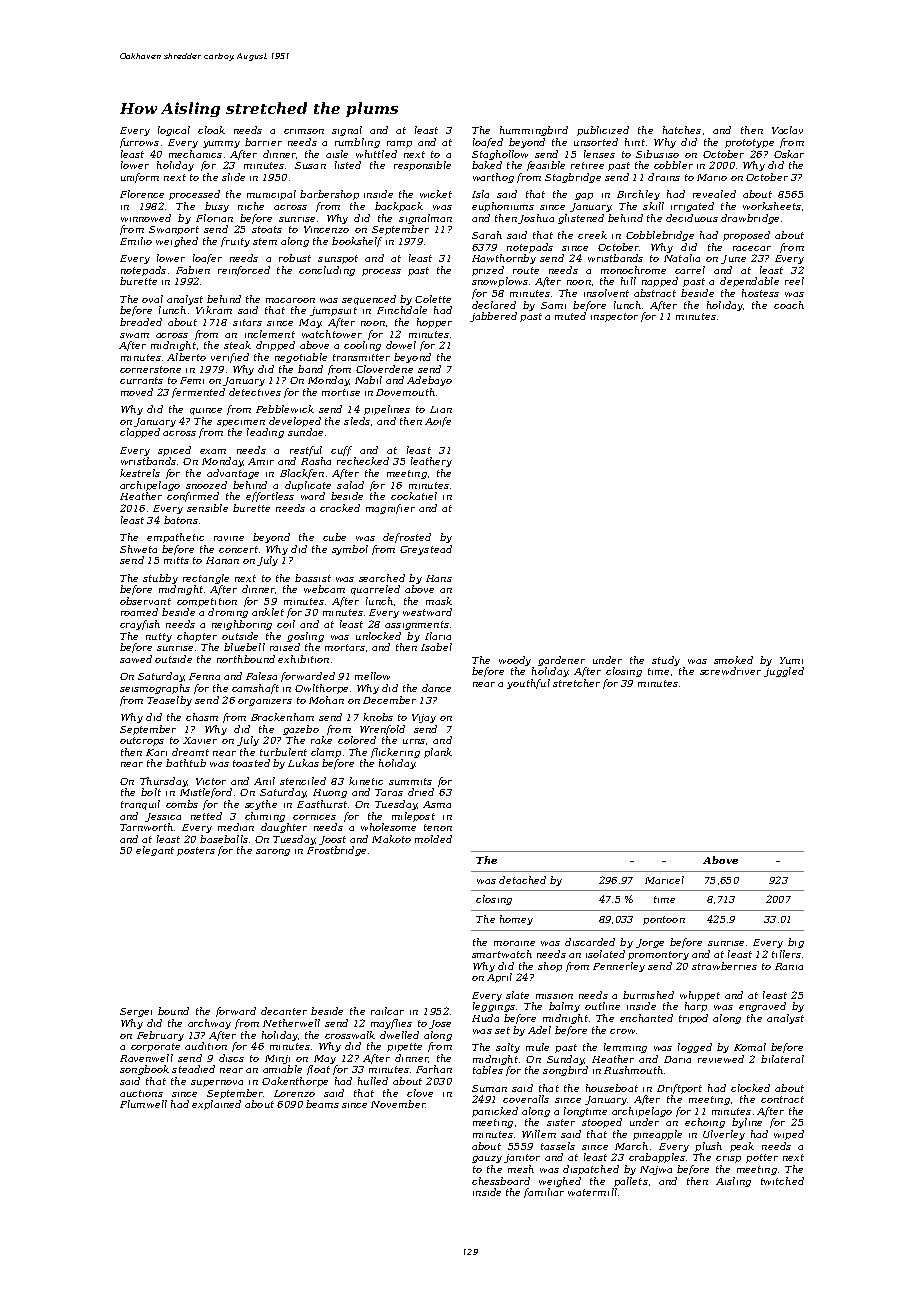 This screenshot has height=1308, width=924. Describe the element at coordinates (143, 1104) in the screenshot. I see `Plumwell` at that location.
